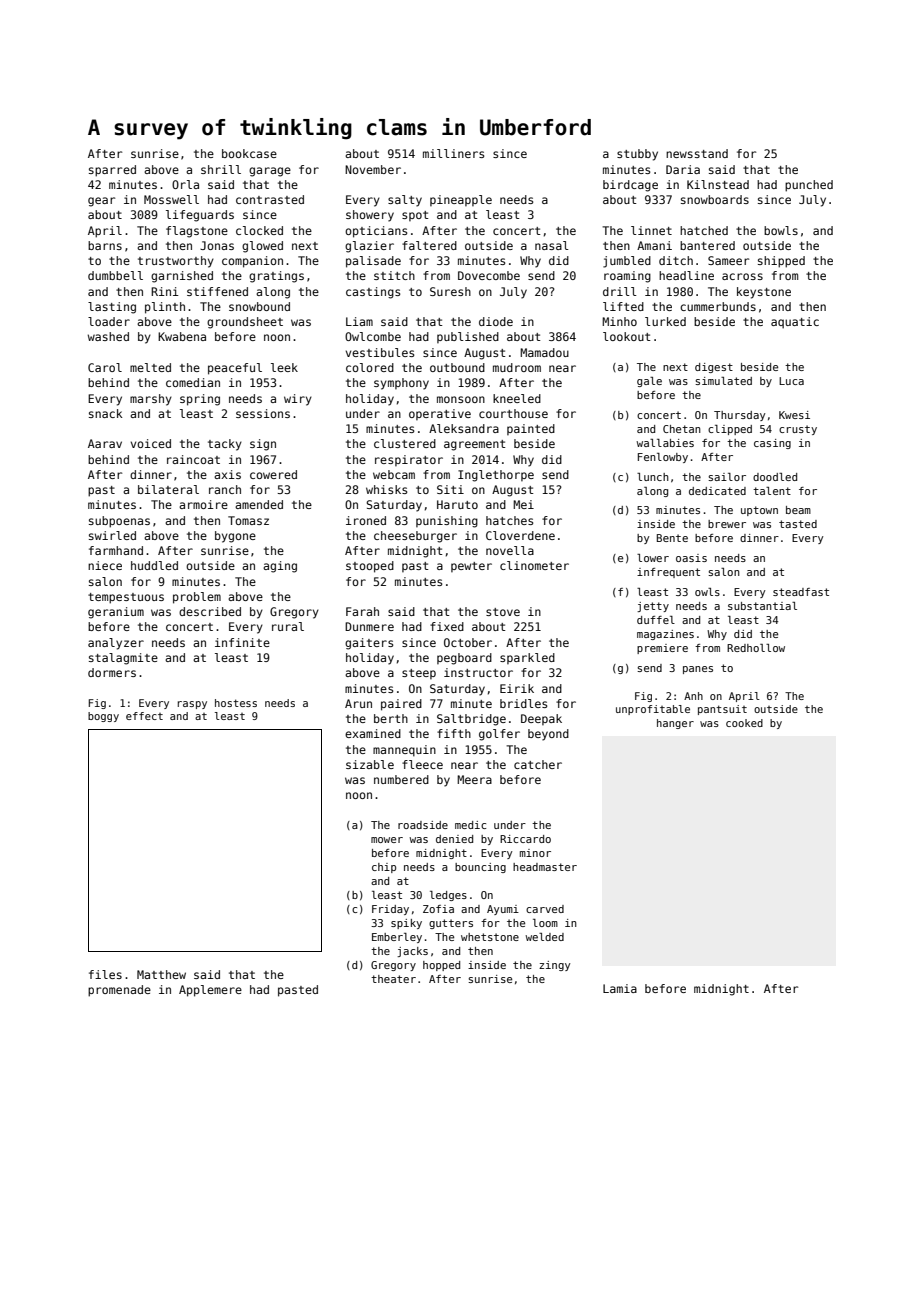 Image resolution: width=924 pixels, height=1308 pixels. Describe the element at coordinates (386, 489) in the screenshot. I see `whisks` at that location.
